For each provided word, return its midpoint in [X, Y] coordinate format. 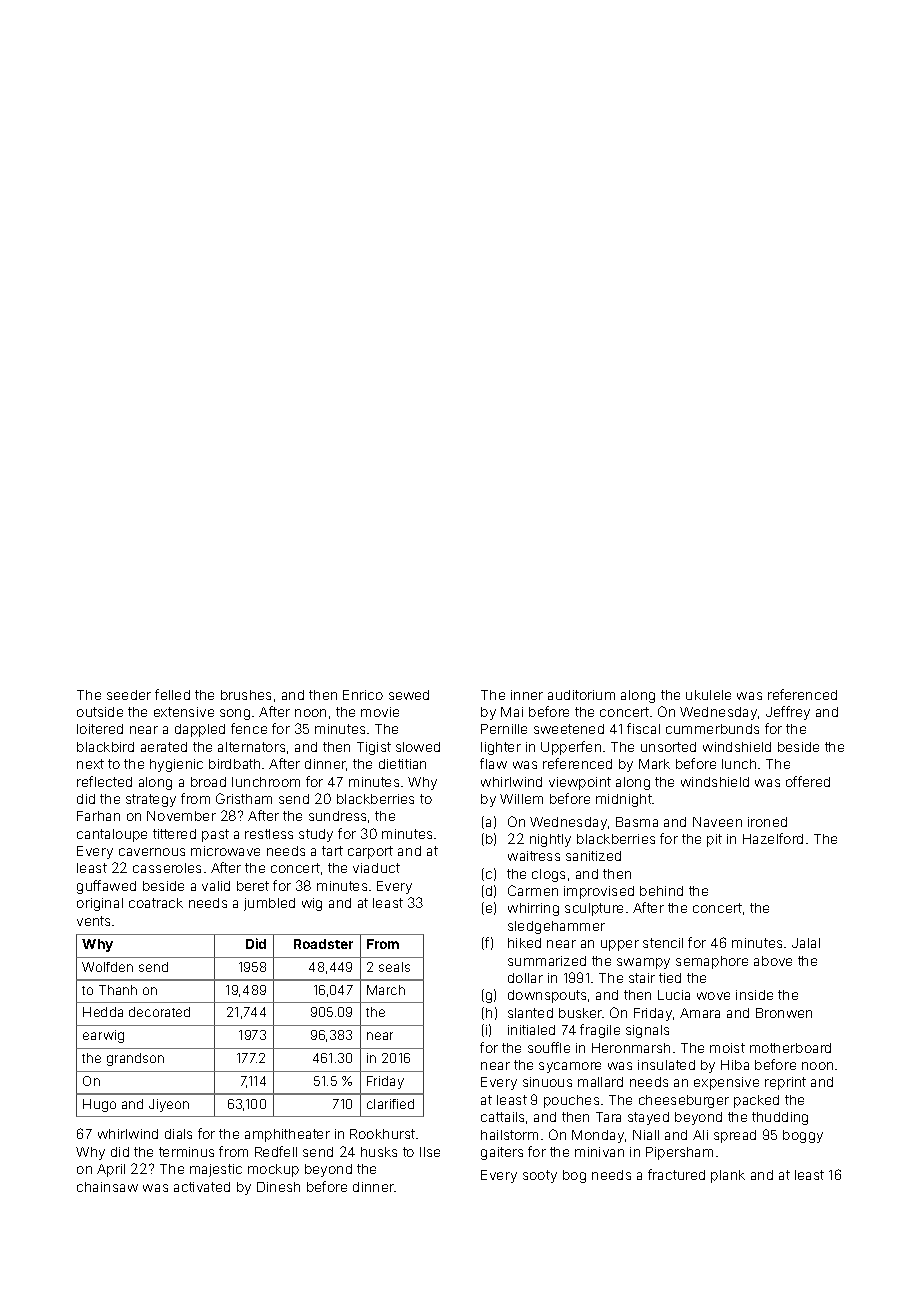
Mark [654, 764]
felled [172, 694]
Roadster [323, 944]
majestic [216, 1170]
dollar [525, 978]
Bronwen [784, 1013]
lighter [501, 748]
